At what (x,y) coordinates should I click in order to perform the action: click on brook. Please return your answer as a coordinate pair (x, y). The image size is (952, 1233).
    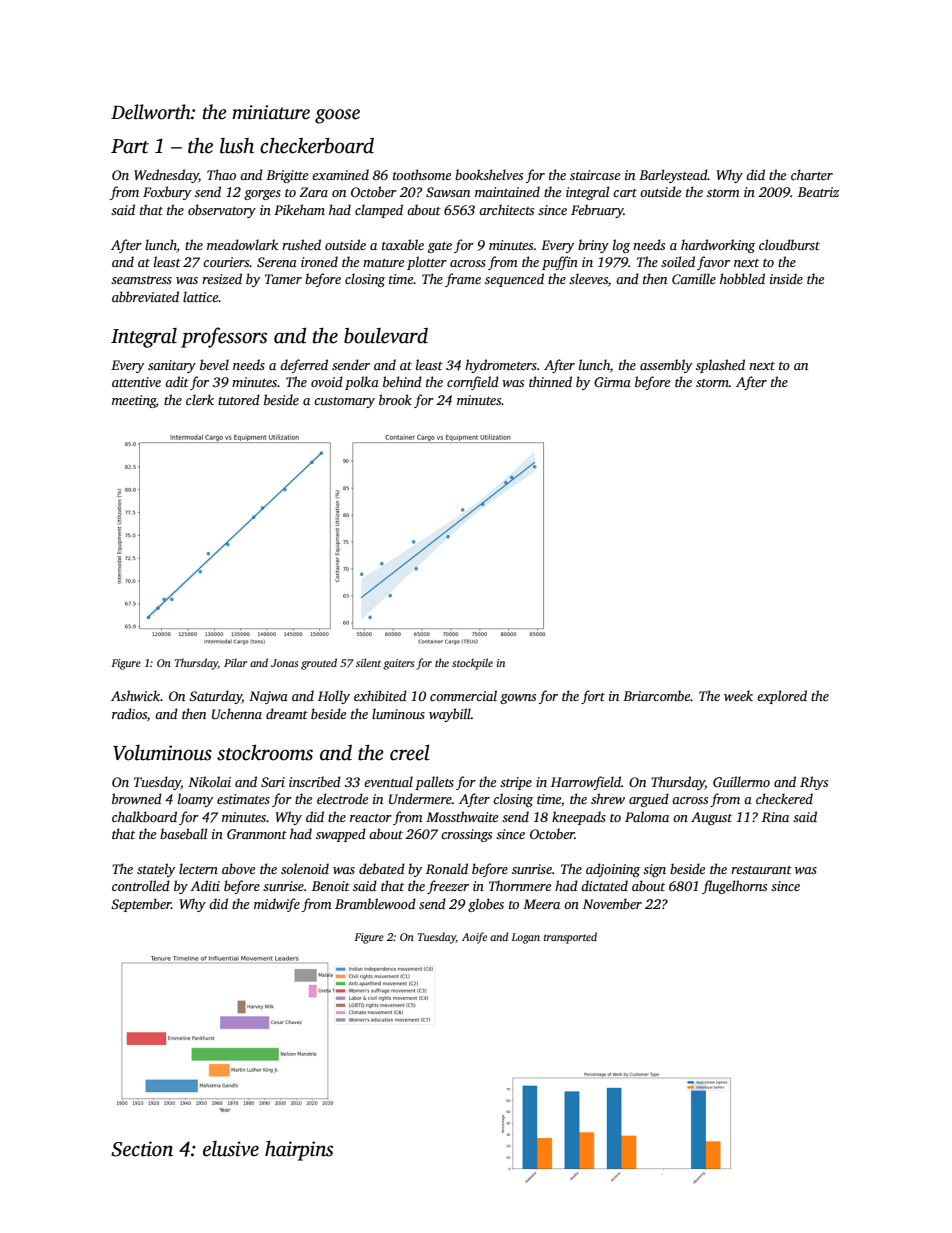
    Looking at the image, I should click on (395, 399).
